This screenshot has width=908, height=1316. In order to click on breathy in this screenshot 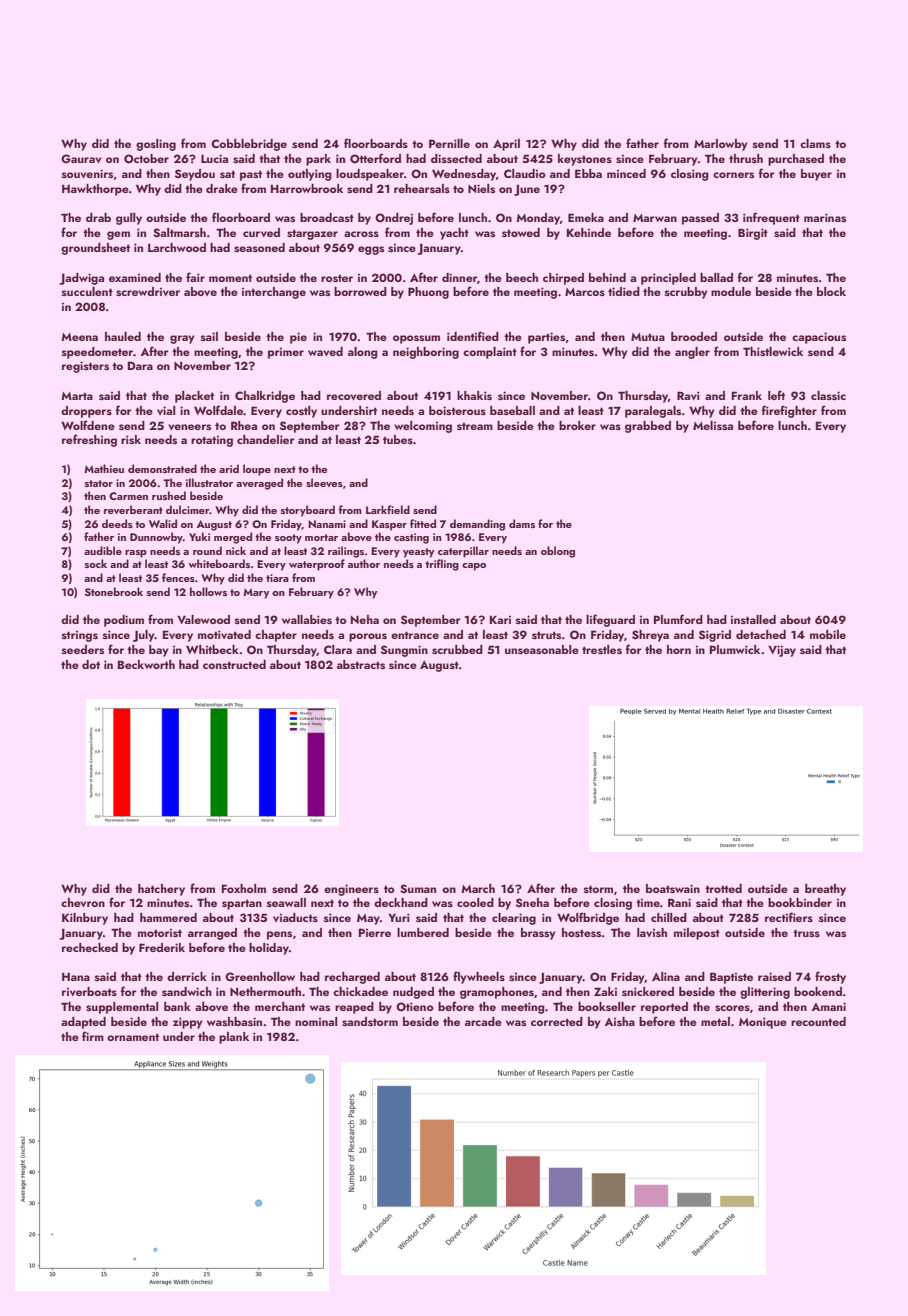, I will do `click(825, 890)`.
